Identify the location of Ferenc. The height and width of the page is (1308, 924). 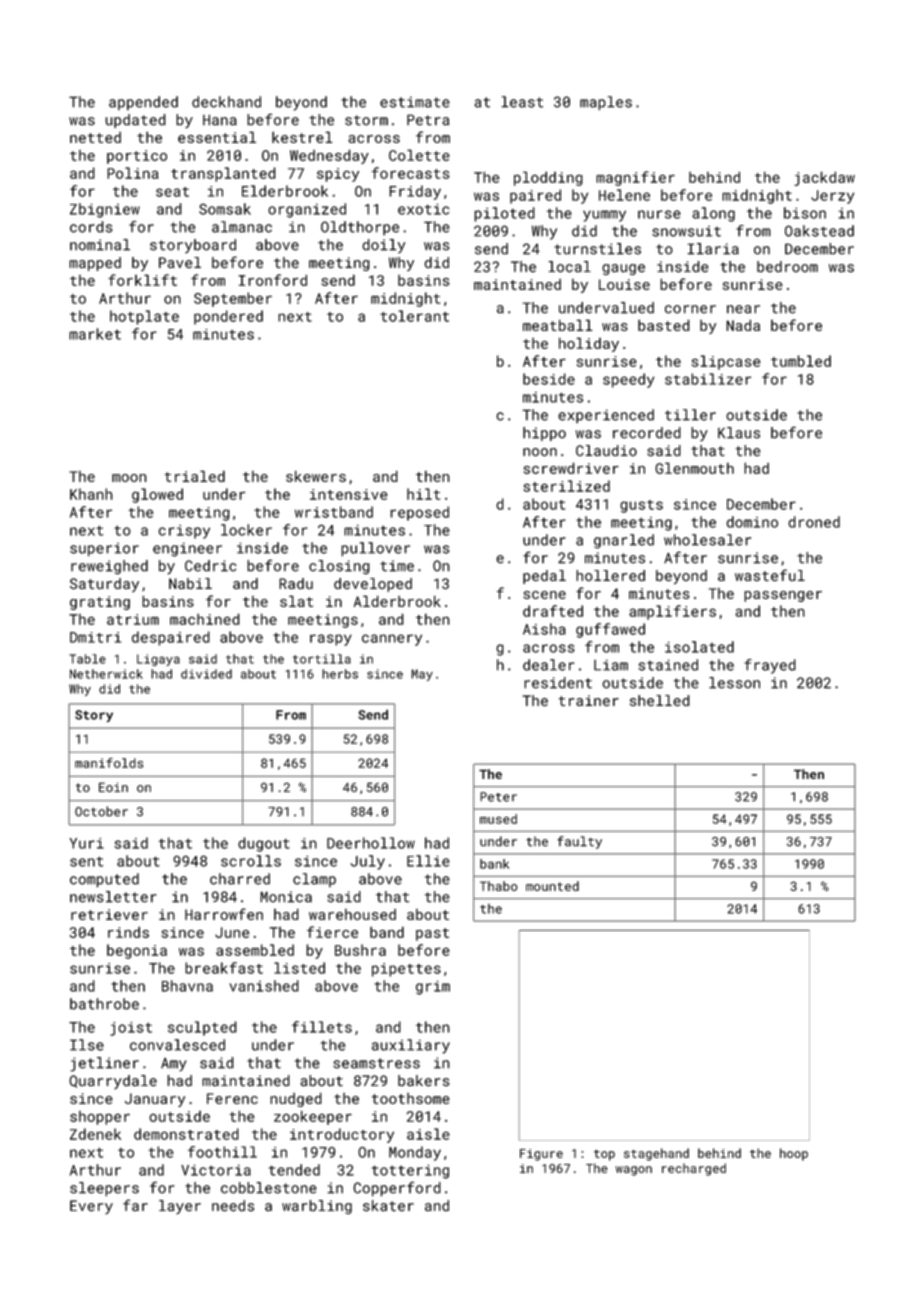
(232, 1098).
